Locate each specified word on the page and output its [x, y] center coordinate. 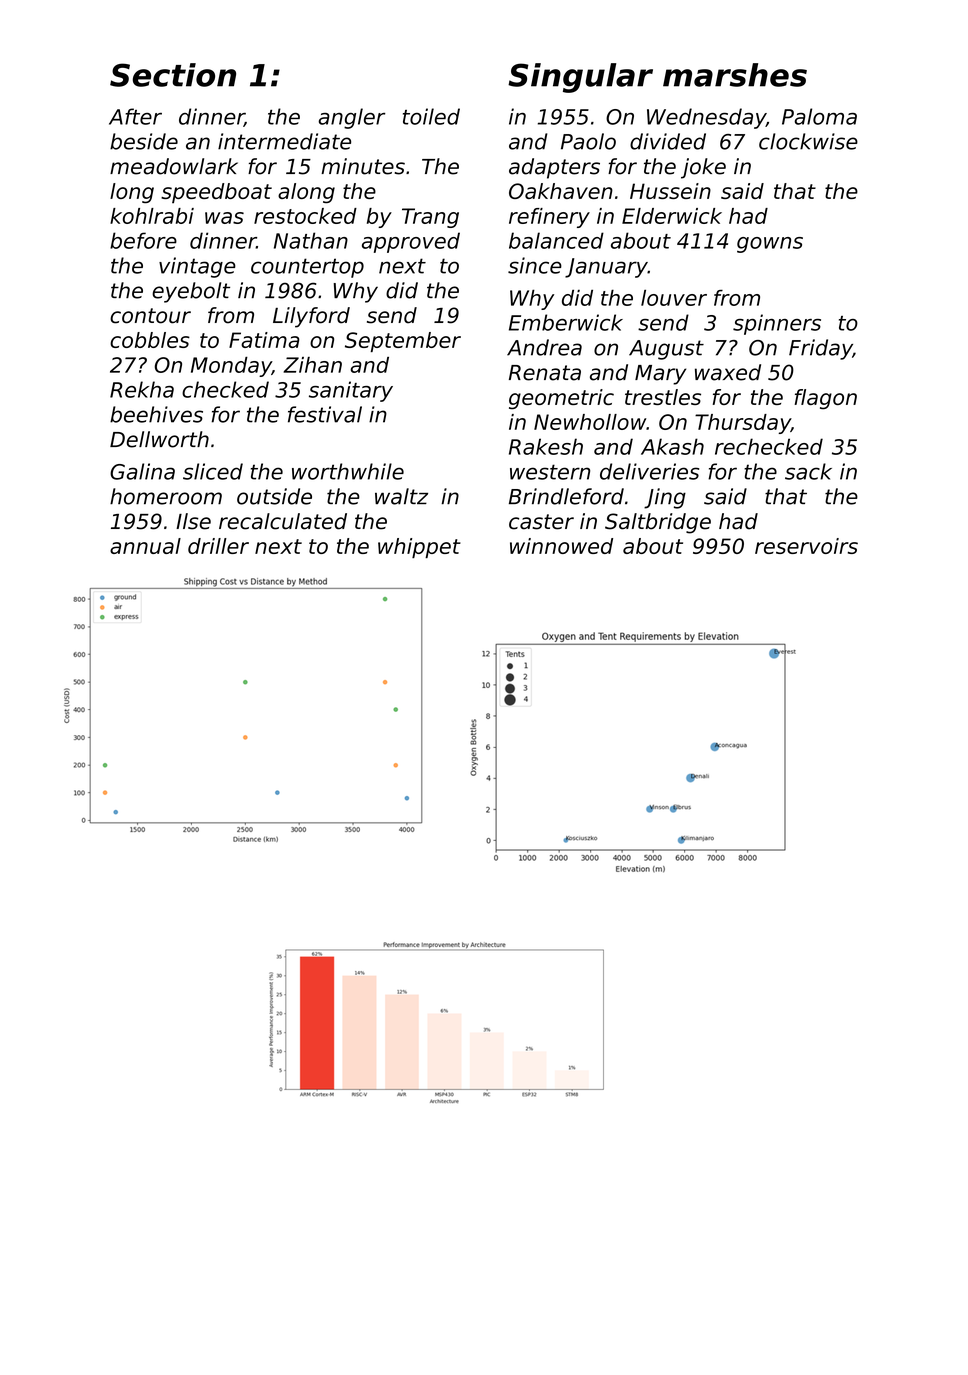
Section [173, 75]
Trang [430, 218]
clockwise [808, 141]
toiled [431, 116]
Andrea [544, 347]
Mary [660, 375]
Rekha [142, 389]
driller [218, 546]
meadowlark [174, 166]
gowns [770, 245]
